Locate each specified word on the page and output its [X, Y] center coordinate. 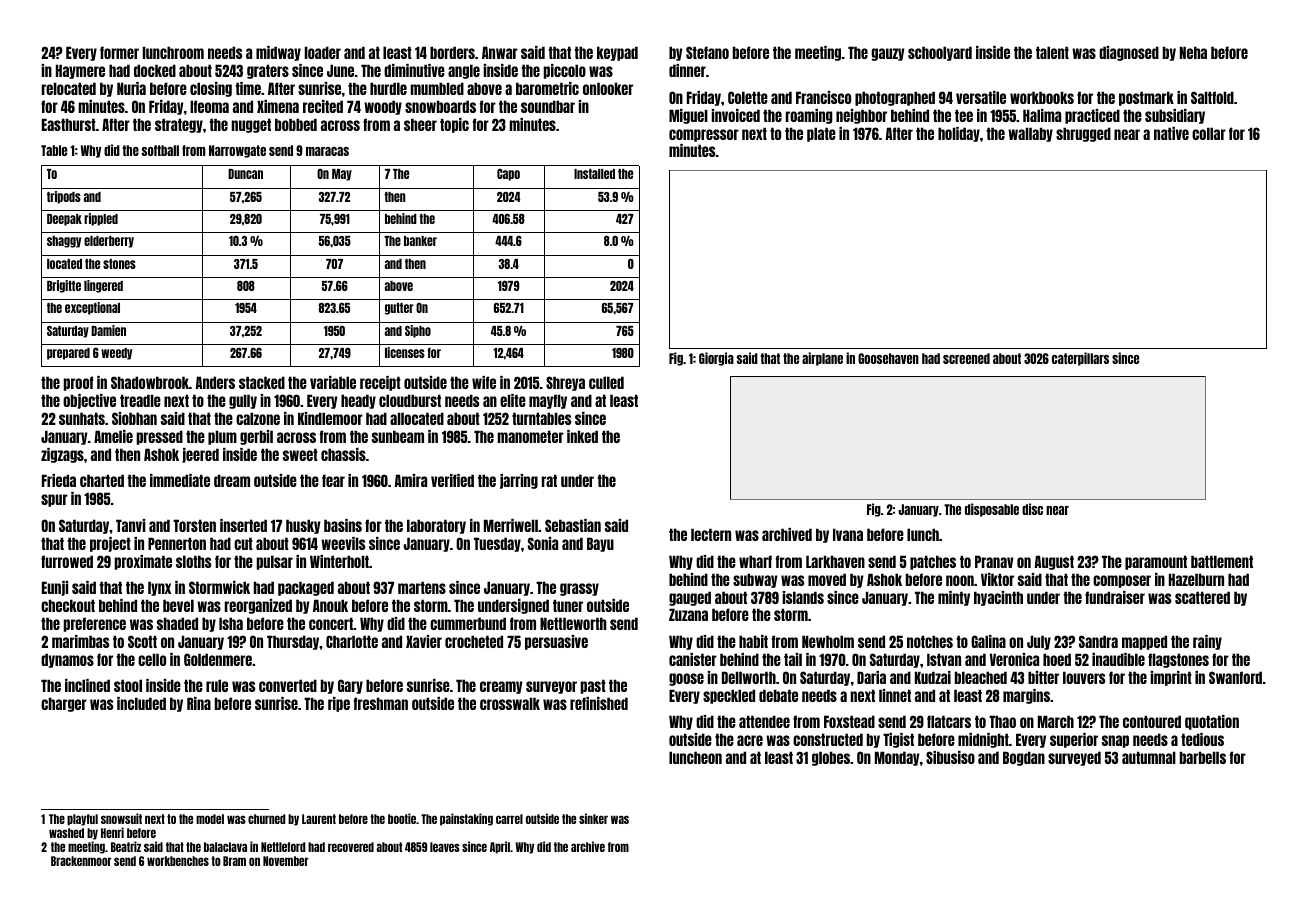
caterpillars [1080, 359]
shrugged [1083, 134]
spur [54, 500]
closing [211, 89]
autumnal [1149, 757]
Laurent [319, 819]
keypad [617, 53]
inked [582, 436]
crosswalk [510, 703]
